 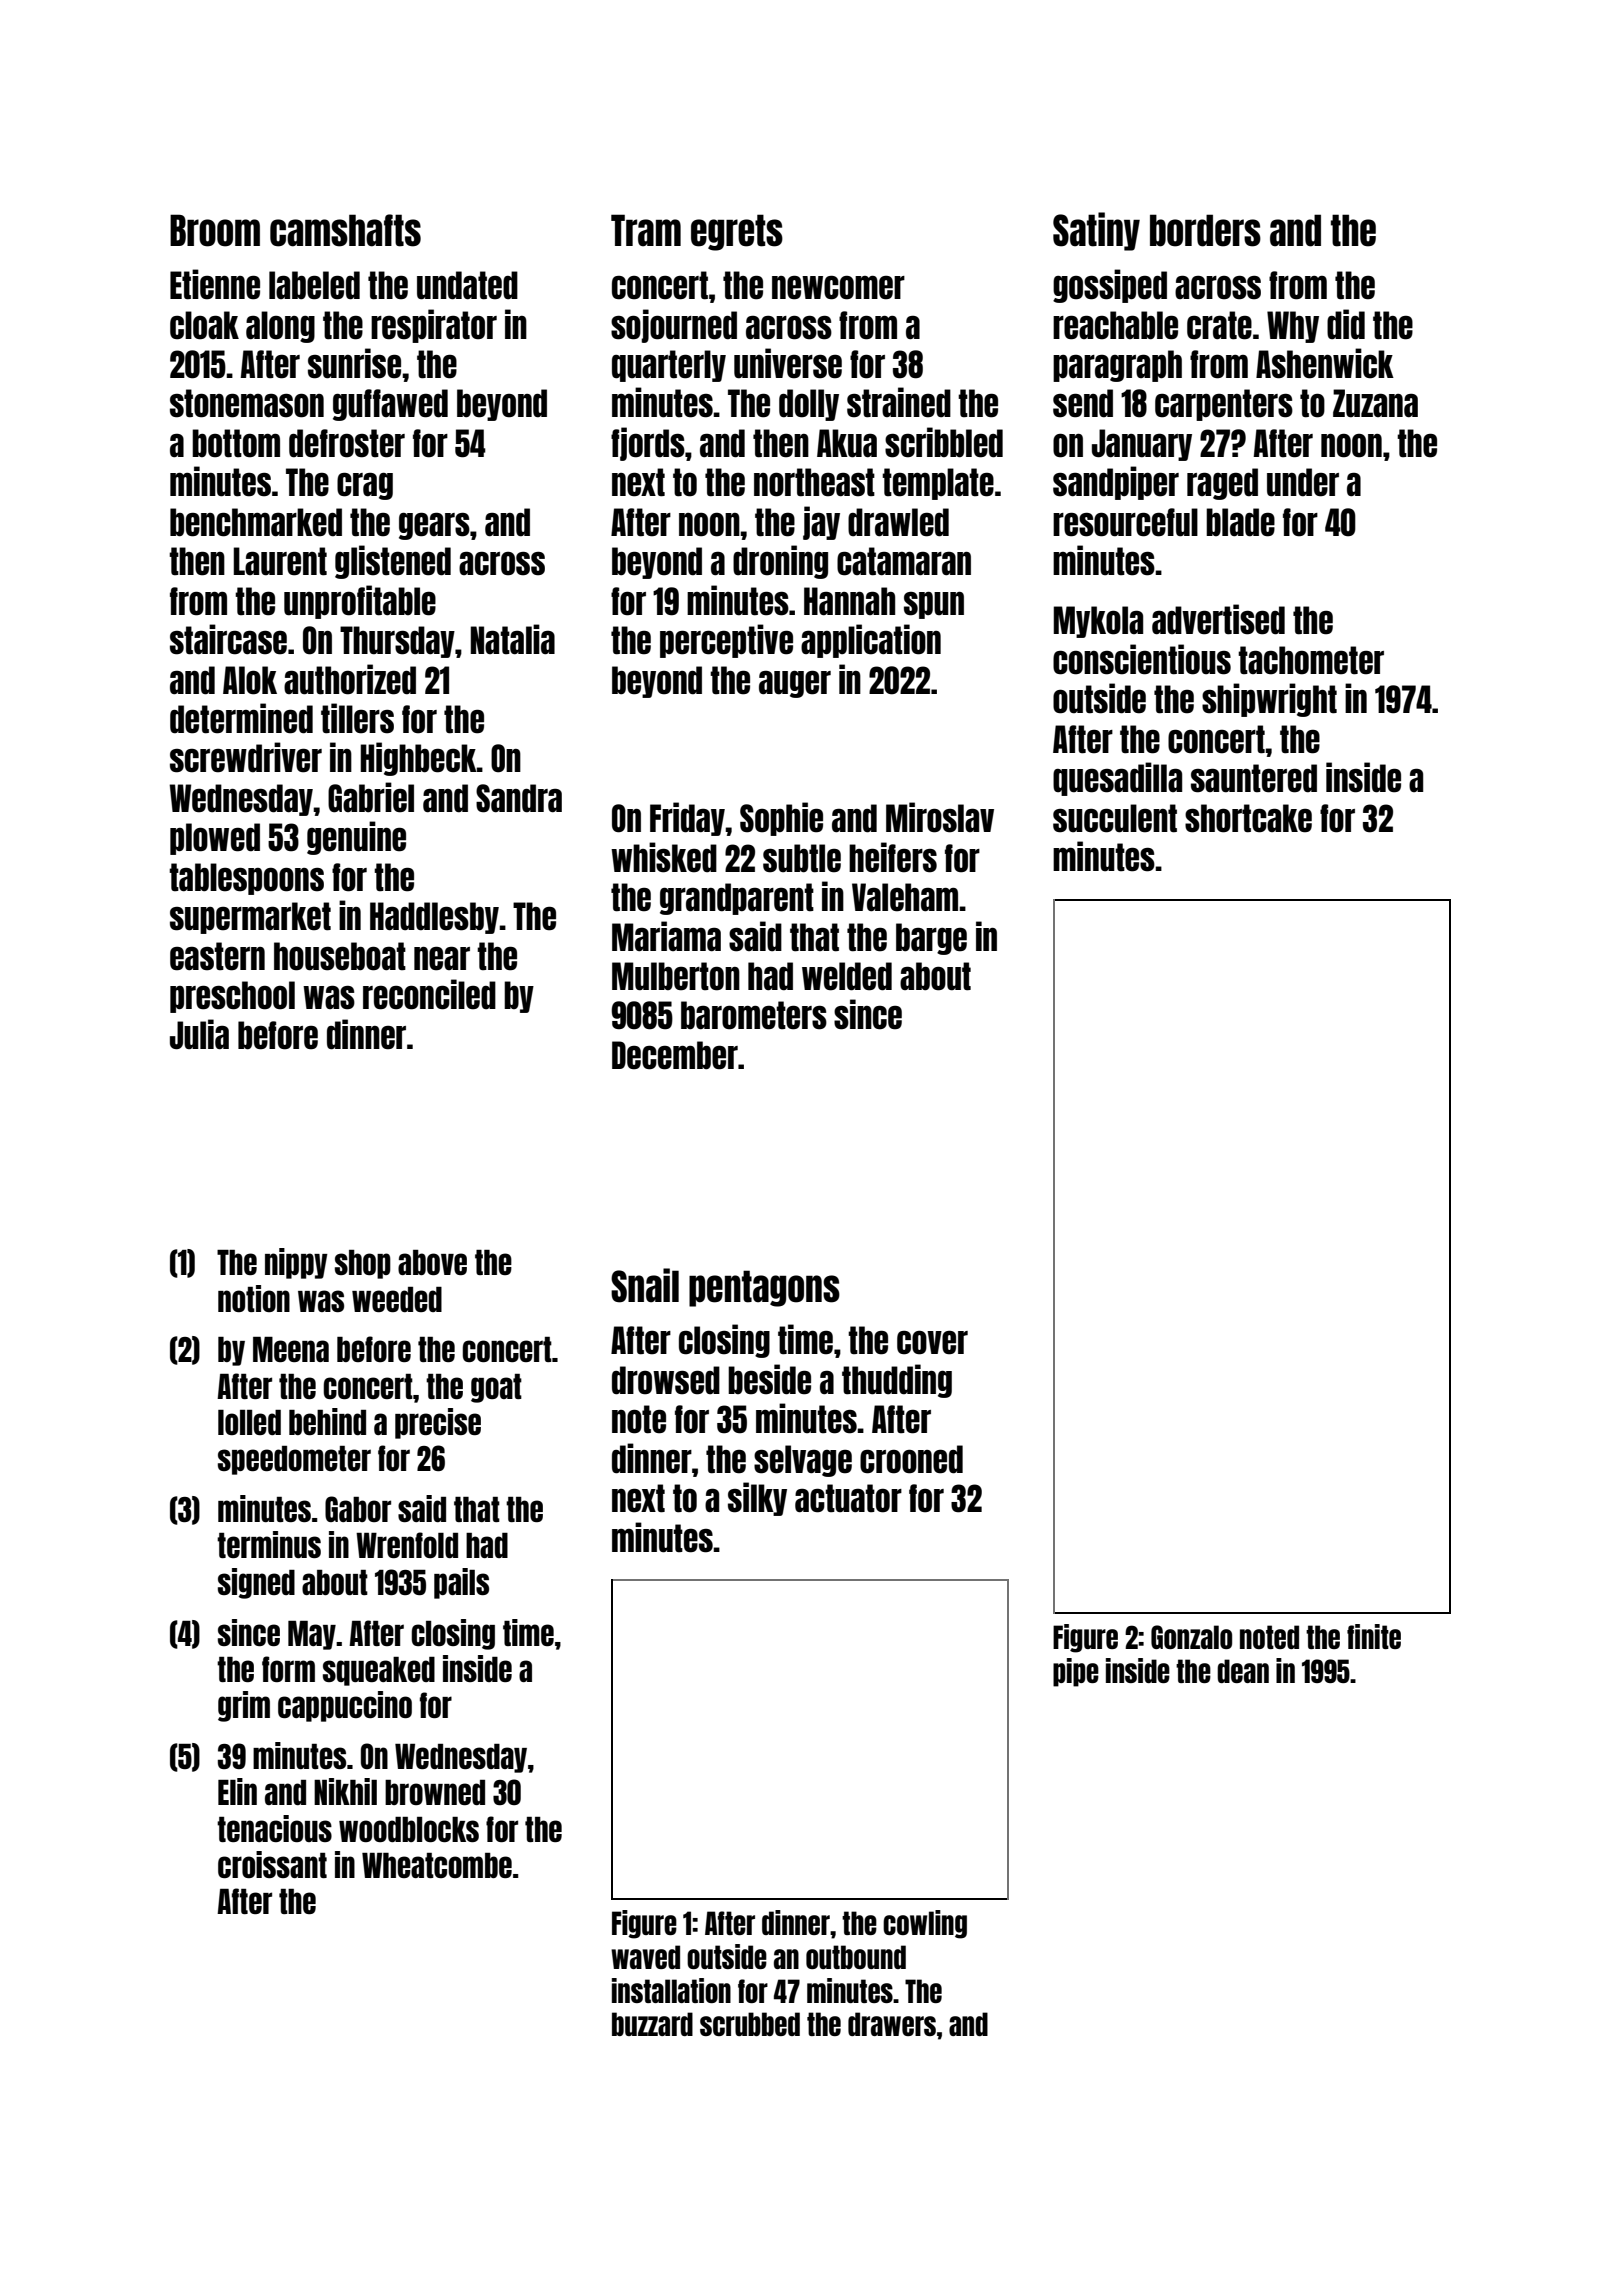 What do you see at coordinates (932, 1343) in the page?
I see `cover` at bounding box center [932, 1343].
